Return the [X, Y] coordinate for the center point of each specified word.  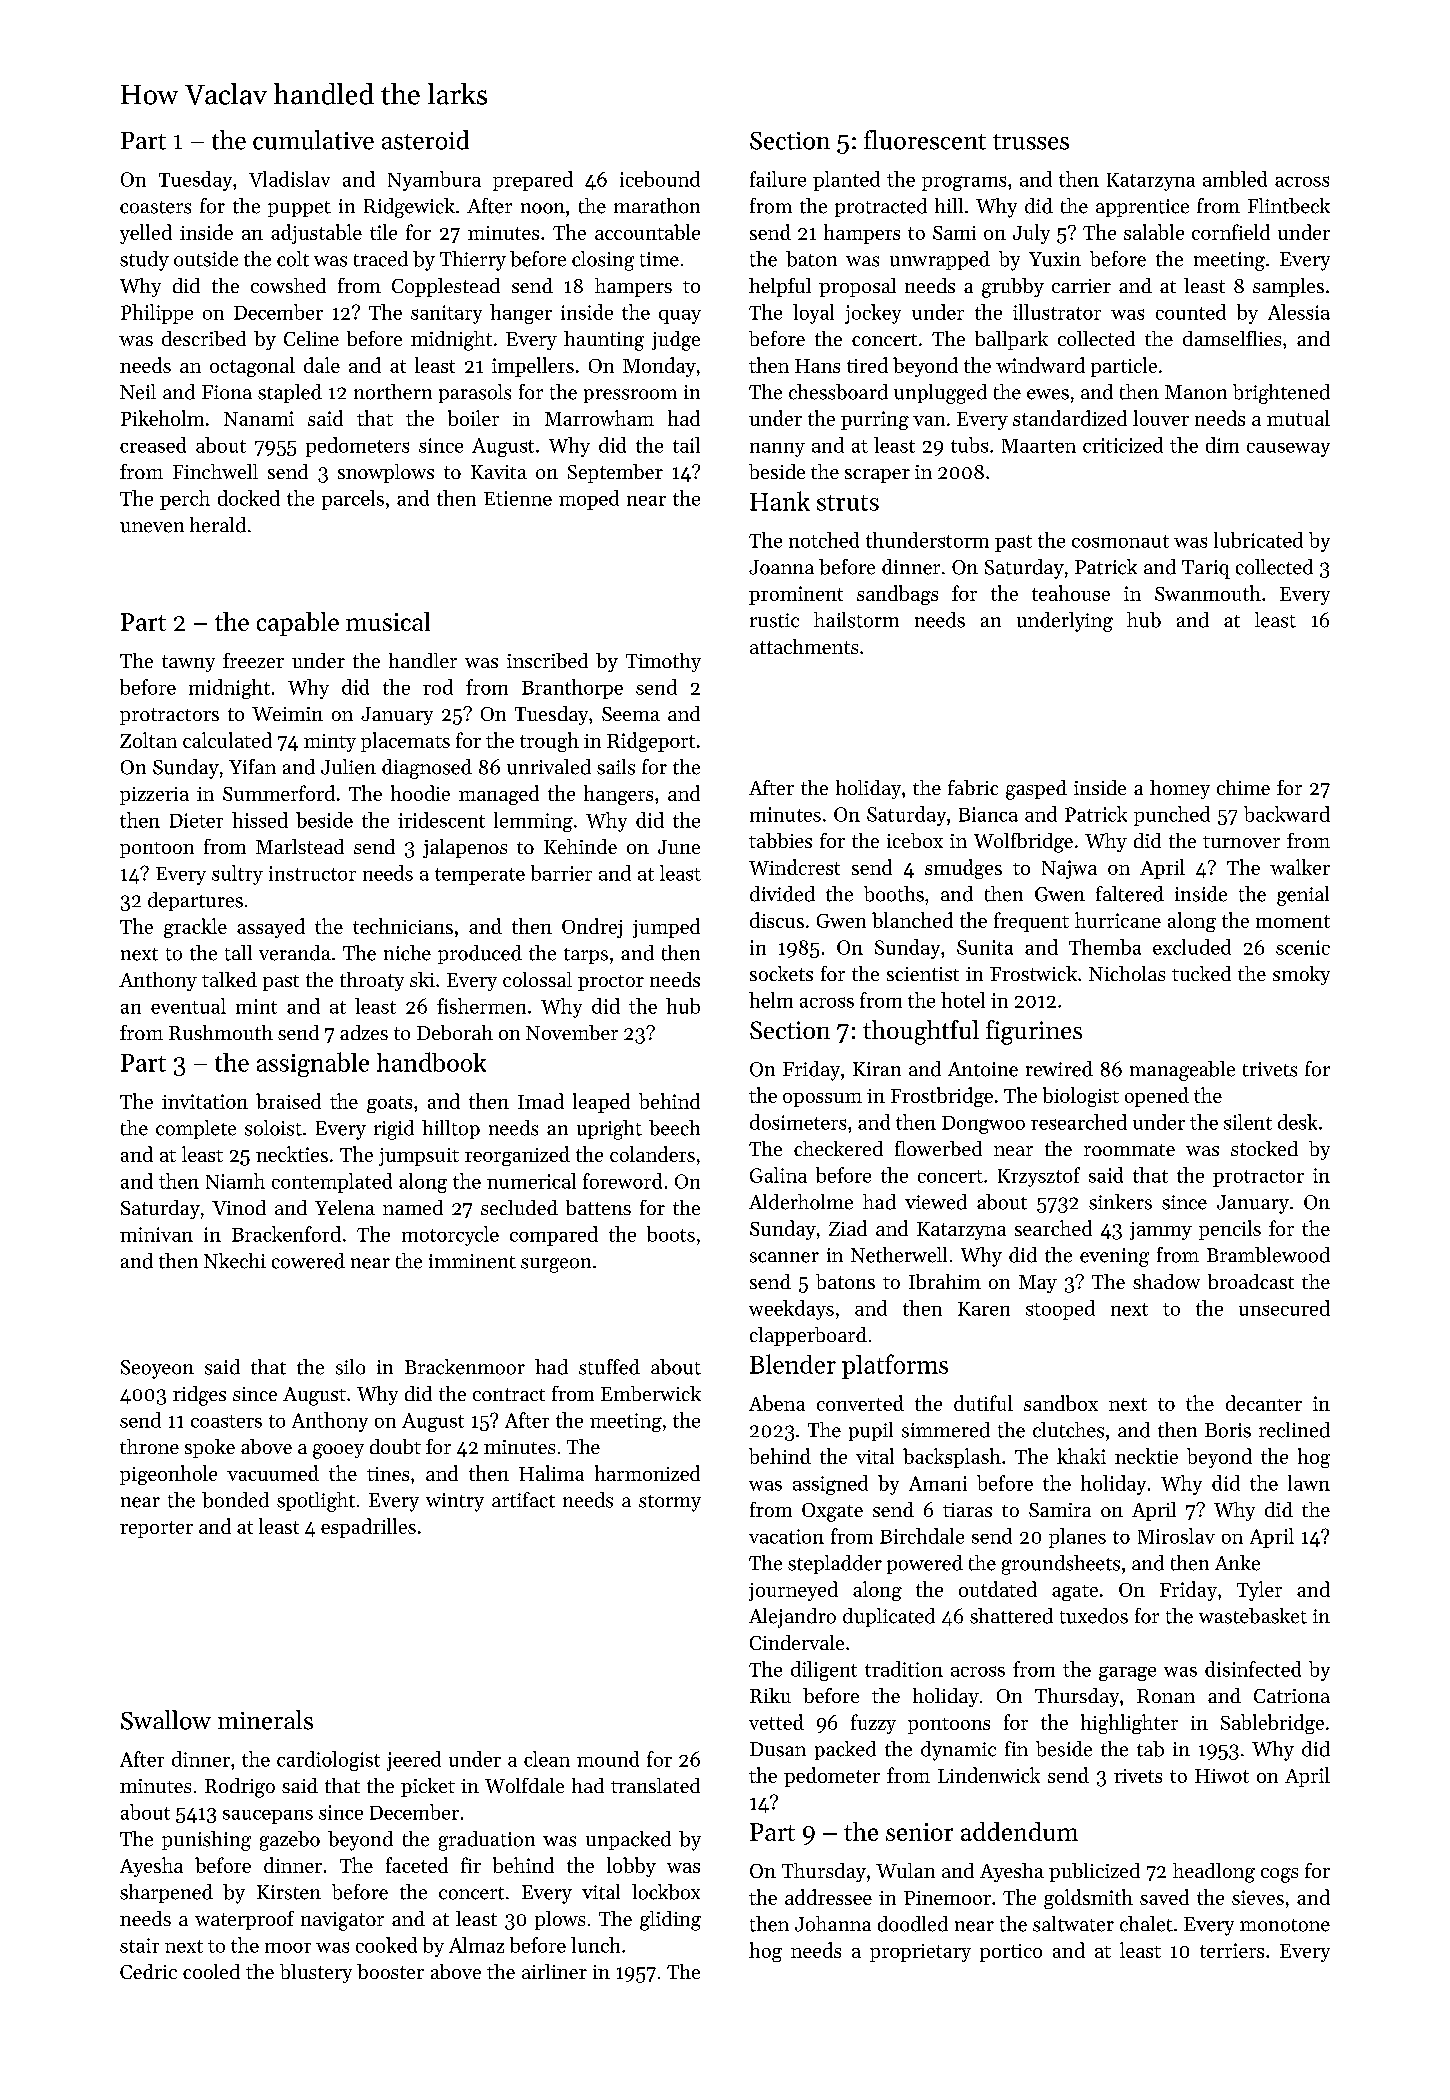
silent [1248, 1122]
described [204, 338]
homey [1180, 789]
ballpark [1011, 340]
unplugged [940, 394]
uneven [152, 527]
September [615, 473]
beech [674, 1128]
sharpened [166, 1893]
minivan [156, 1234]
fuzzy [873, 1724]
